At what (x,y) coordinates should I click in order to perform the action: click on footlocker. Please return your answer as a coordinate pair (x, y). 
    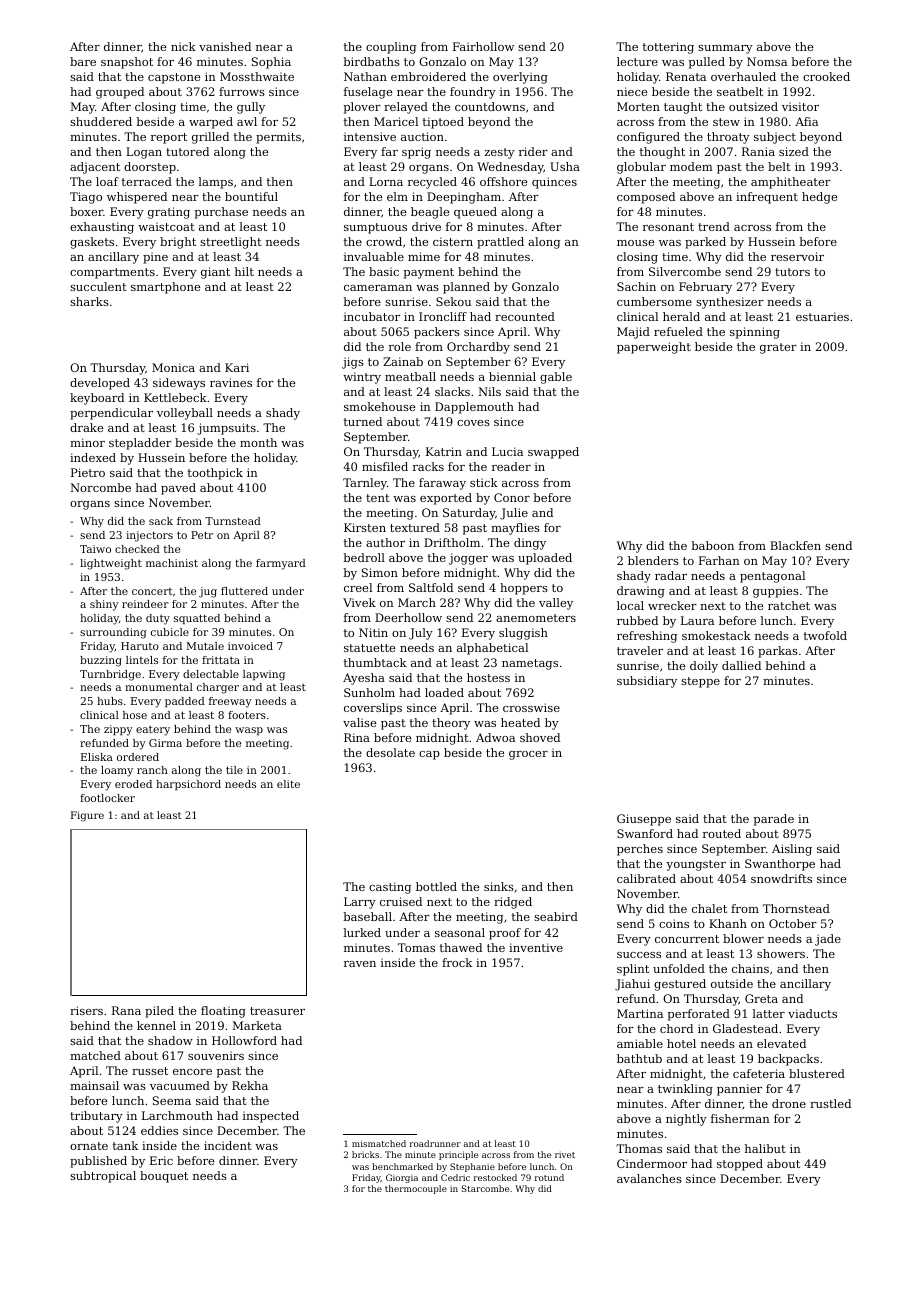
    Looking at the image, I should click on (107, 798).
